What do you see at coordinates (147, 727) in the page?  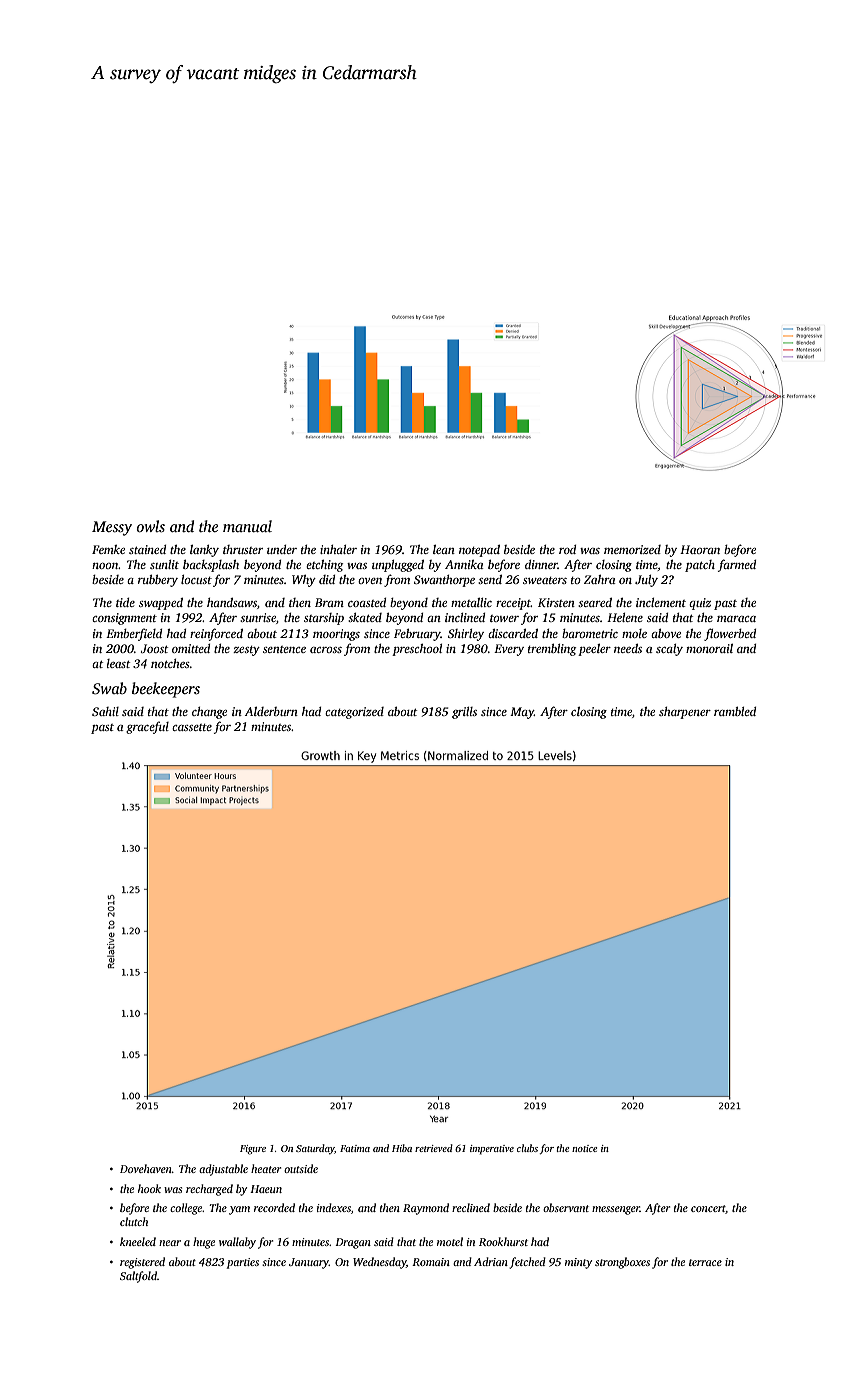 I see `graceful` at bounding box center [147, 727].
